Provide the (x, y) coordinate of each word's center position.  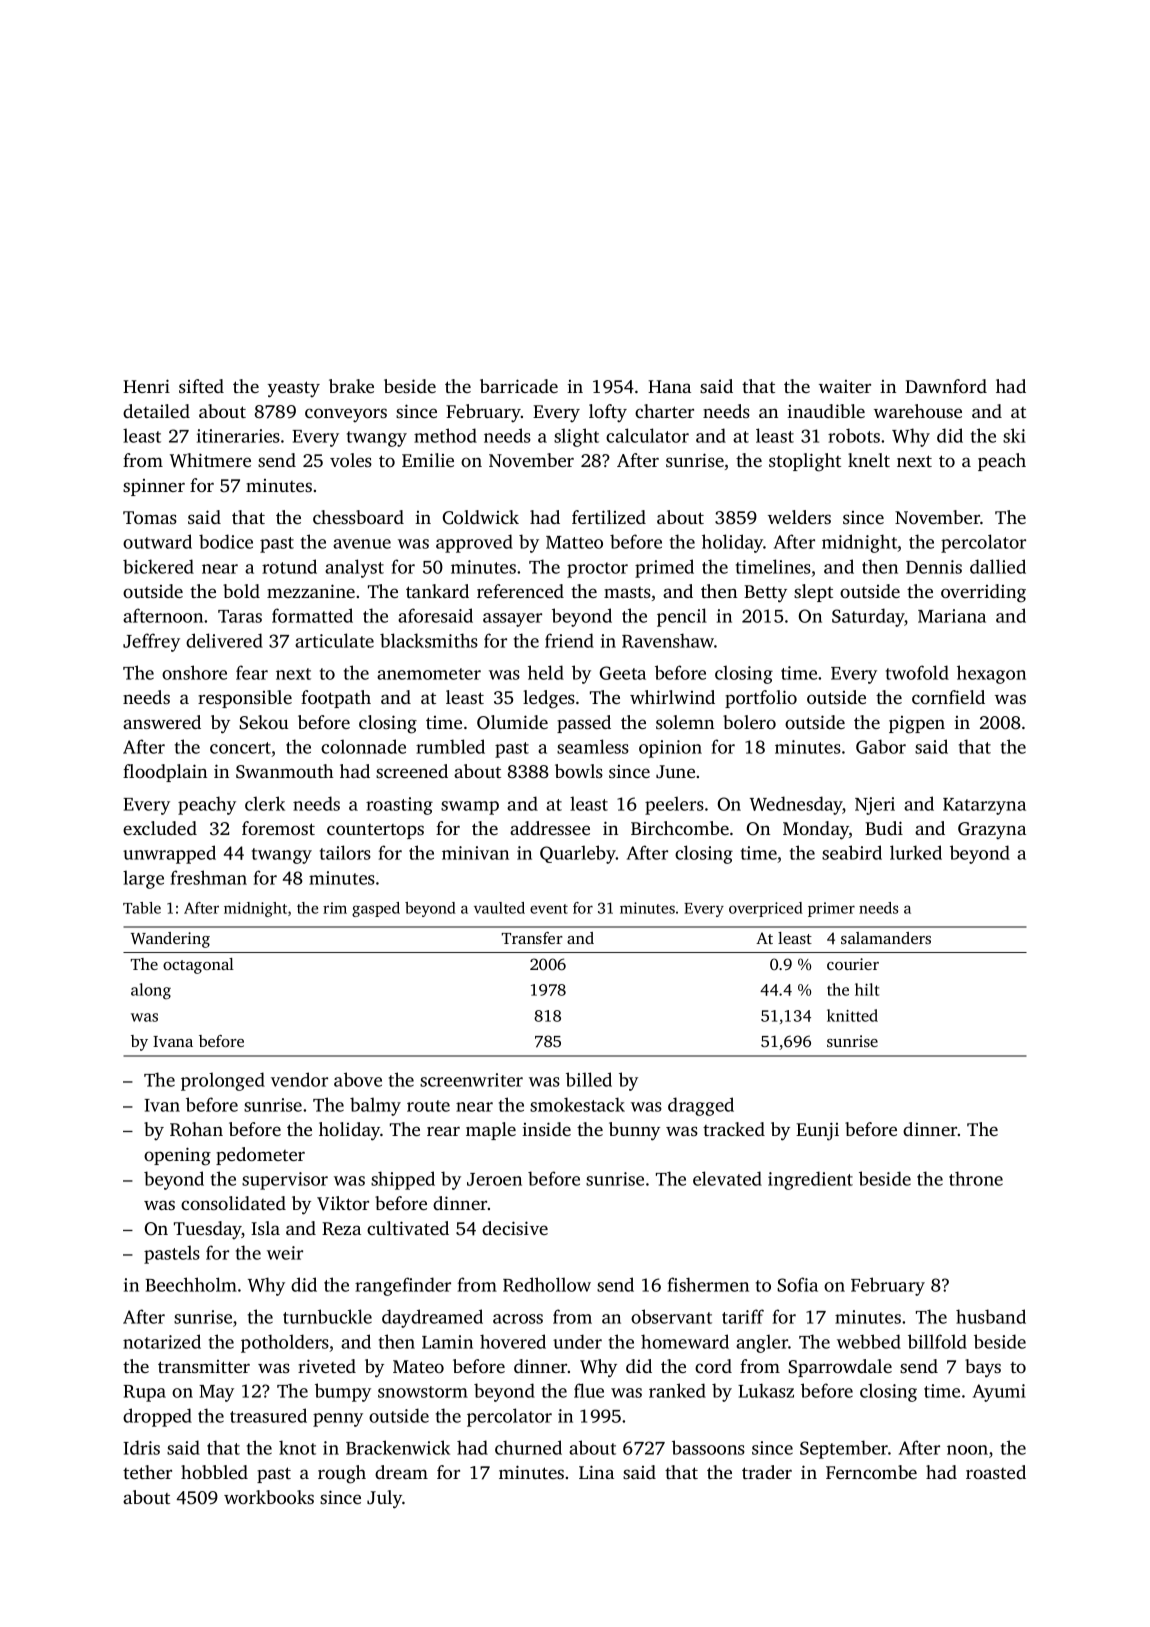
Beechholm (191, 1284)
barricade (519, 386)
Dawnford (946, 386)
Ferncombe (871, 1472)
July (385, 1499)
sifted (201, 386)
